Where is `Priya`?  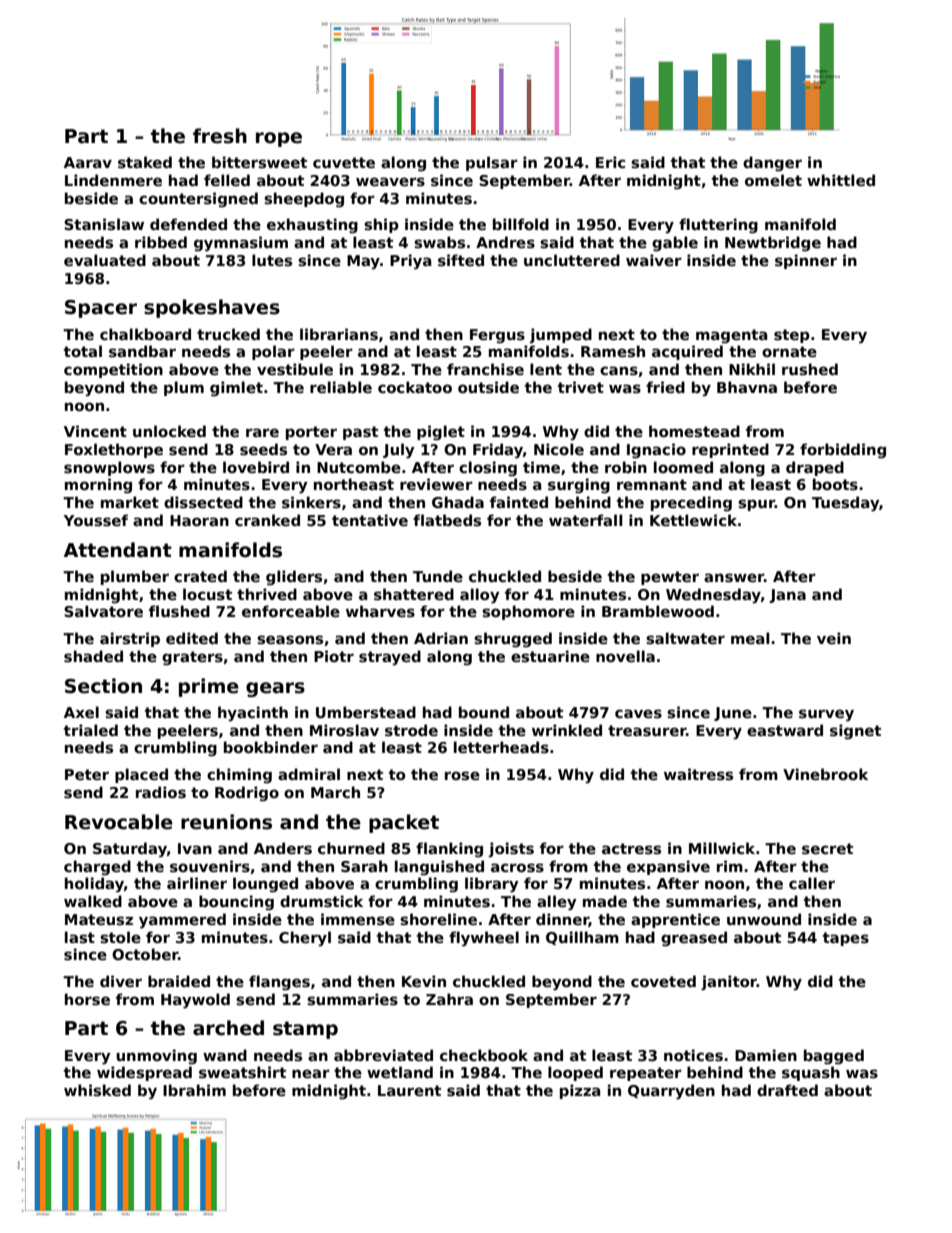 Priya is located at coordinates (410, 262).
